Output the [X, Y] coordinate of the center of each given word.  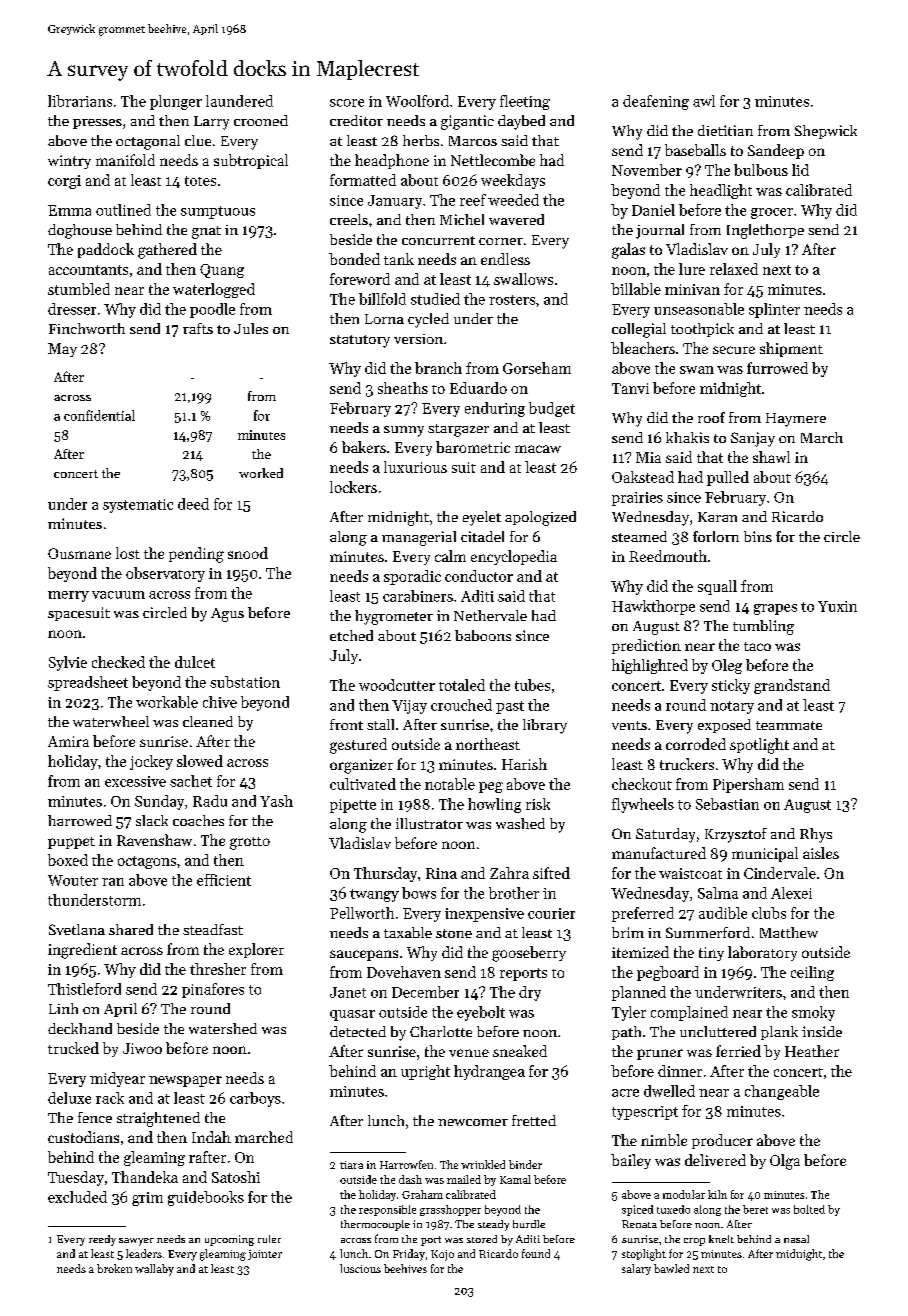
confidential [99, 415]
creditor [356, 120]
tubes [532, 685]
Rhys [816, 835]
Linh [63, 1008]
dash [410, 1179]
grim [147, 1199]
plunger [176, 102]
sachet [191, 781]
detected [358, 1031]
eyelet [482, 518]
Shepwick [826, 132]
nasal [796, 1239]
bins [758, 536]
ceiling [812, 973]
